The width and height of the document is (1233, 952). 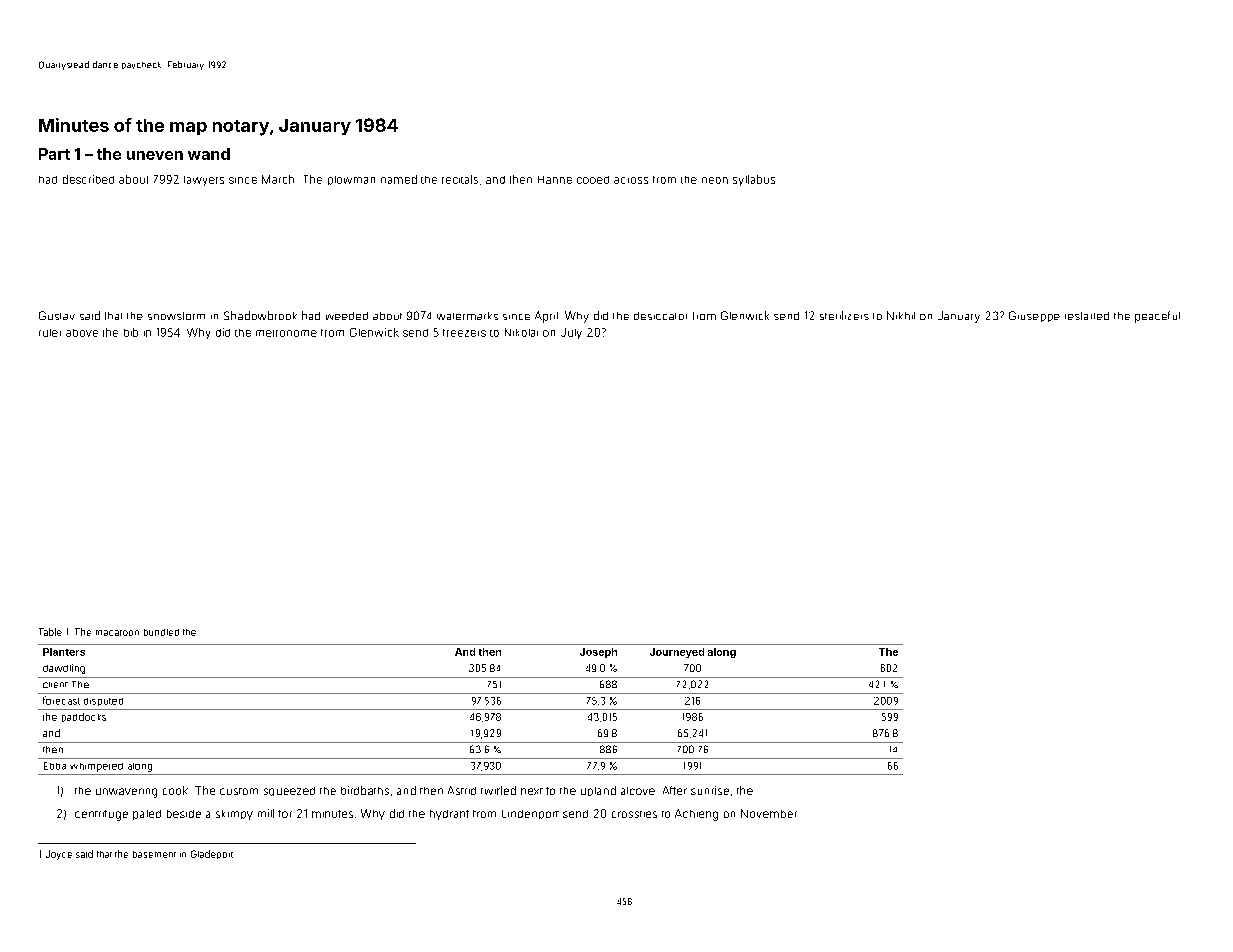 What do you see at coordinates (467, 316) in the document?
I see `watermarks` at bounding box center [467, 316].
